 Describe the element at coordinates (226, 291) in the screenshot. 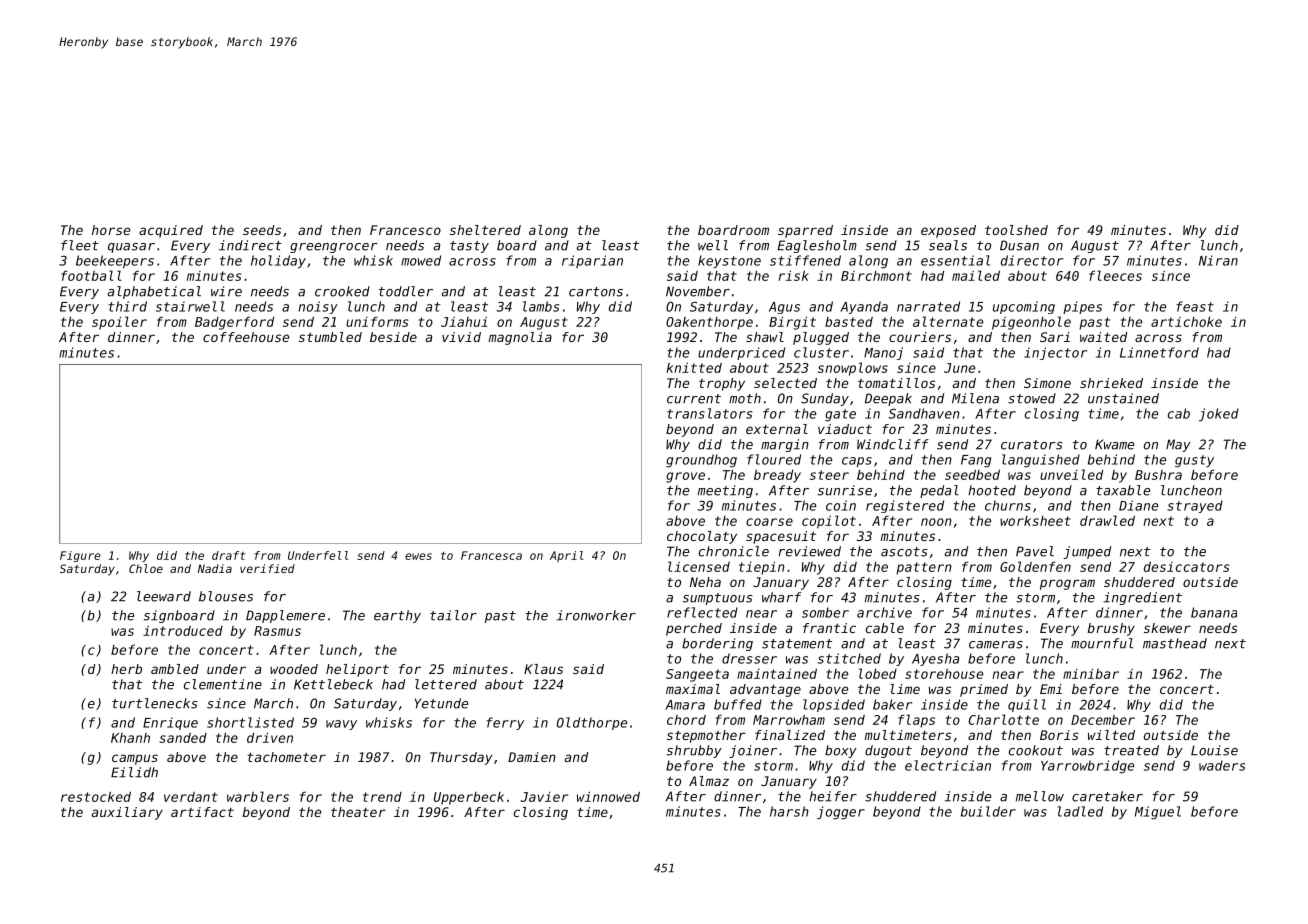

I see `wire` at that location.
